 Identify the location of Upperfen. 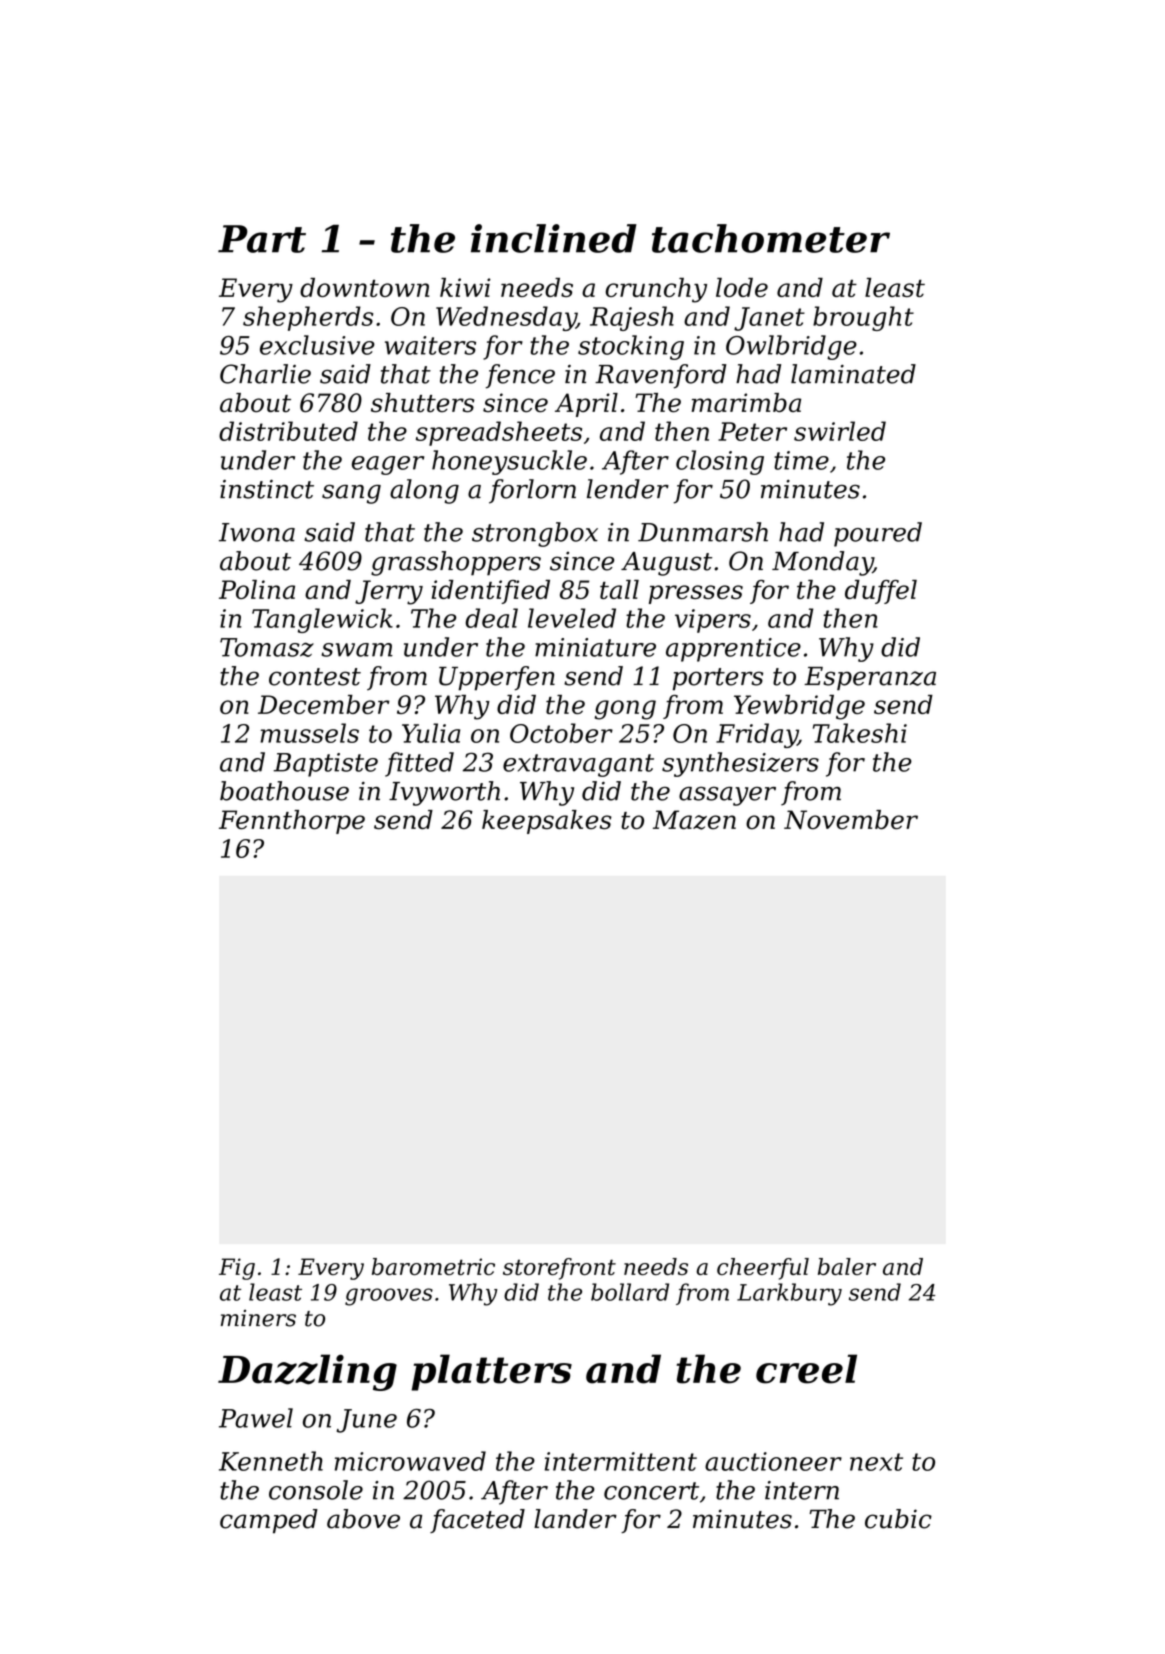
(497, 678).
